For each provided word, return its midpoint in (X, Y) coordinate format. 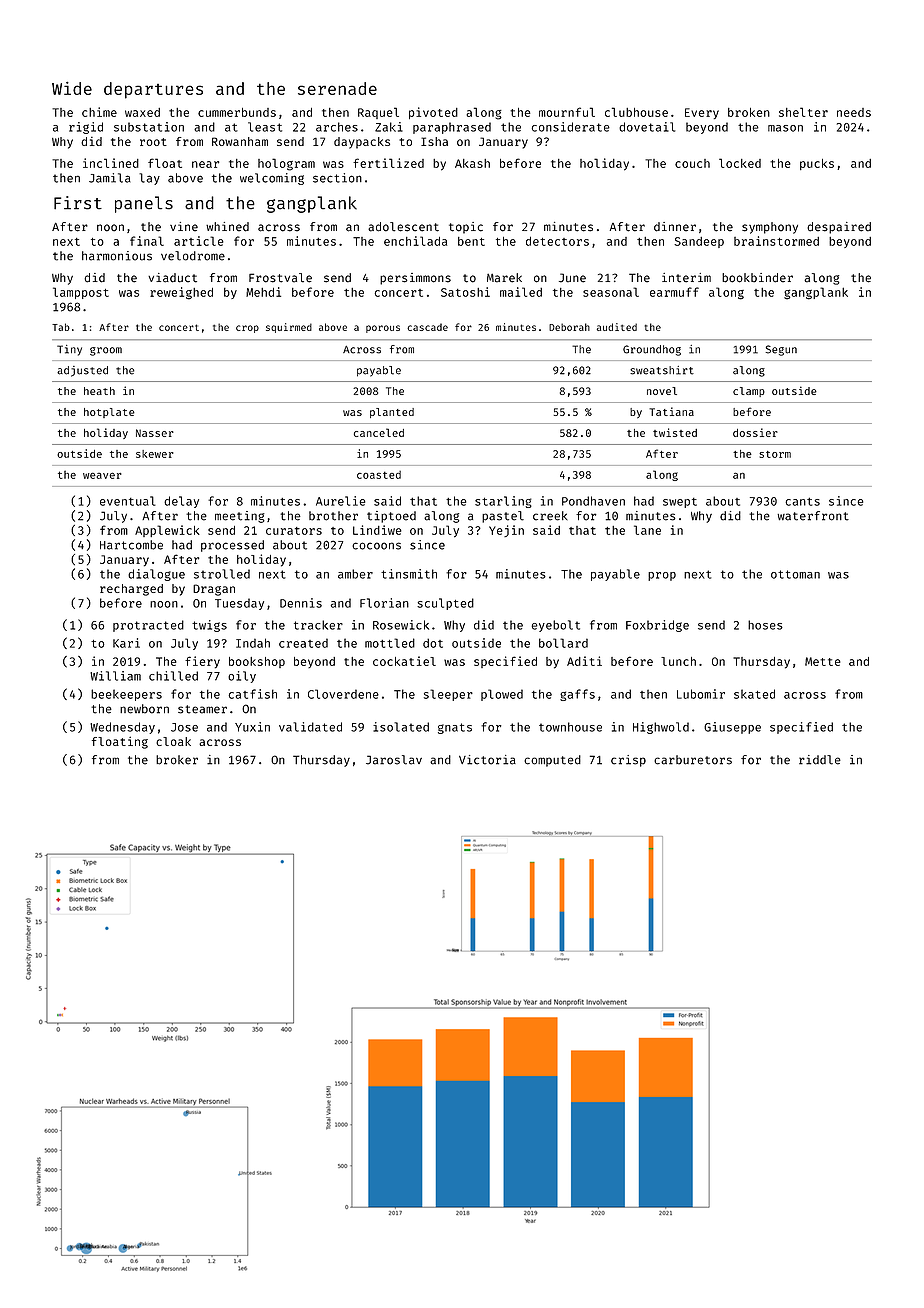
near (205, 164)
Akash (472, 163)
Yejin (506, 531)
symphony (770, 228)
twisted (675, 432)
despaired (839, 228)
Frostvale (280, 278)
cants (802, 501)
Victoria (487, 760)
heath (99, 391)
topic (466, 228)
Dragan (214, 590)
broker (177, 760)
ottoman (795, 574)
